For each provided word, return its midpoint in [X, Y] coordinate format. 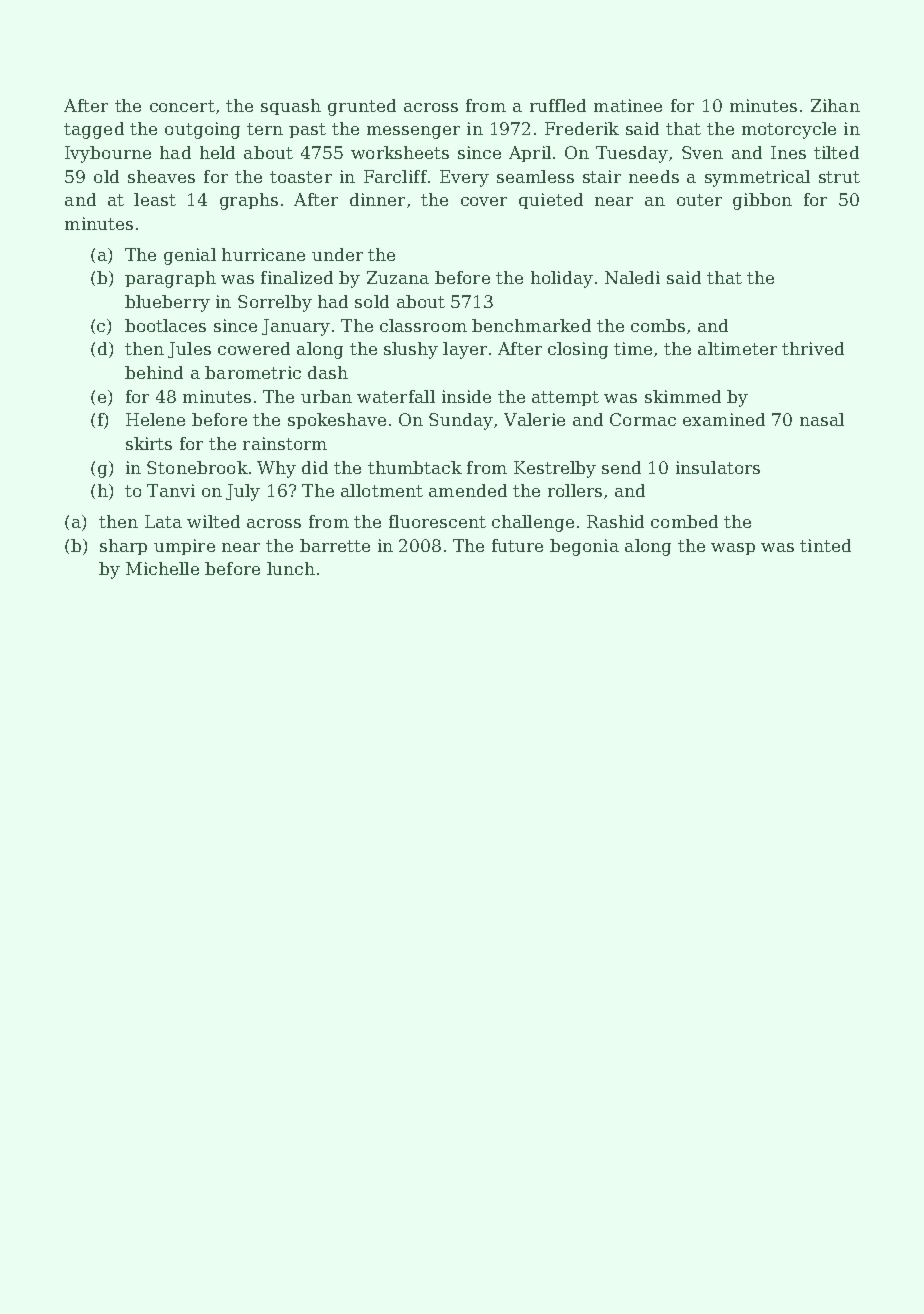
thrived [813, 348]
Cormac [643, 419]
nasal [822, 419]
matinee [628, 105]
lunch [291, 568]
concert [182, 106]
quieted [551, 201]
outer [699, 200]
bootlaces [165, 325]
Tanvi [171, 490]
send [621, 467]
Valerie [534, 419]
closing [578, 350]
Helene [155, 419]
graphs [249, 201]
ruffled [558, 105]
